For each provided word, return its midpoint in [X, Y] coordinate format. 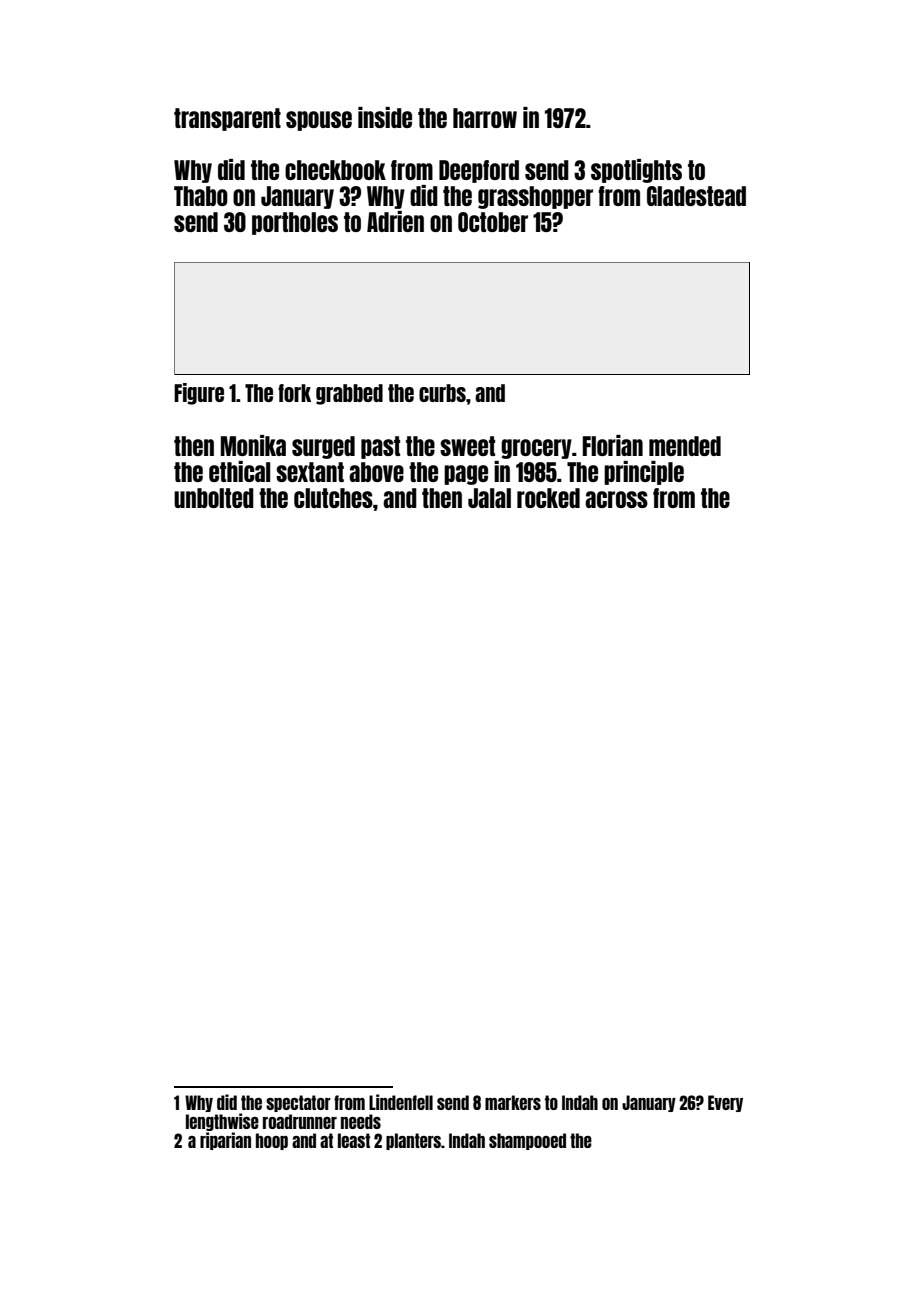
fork [294, 393]
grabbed [349, 394]
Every [725, 1103]
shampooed [527, 1141]
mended [685, 446]
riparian [225, 1141]
